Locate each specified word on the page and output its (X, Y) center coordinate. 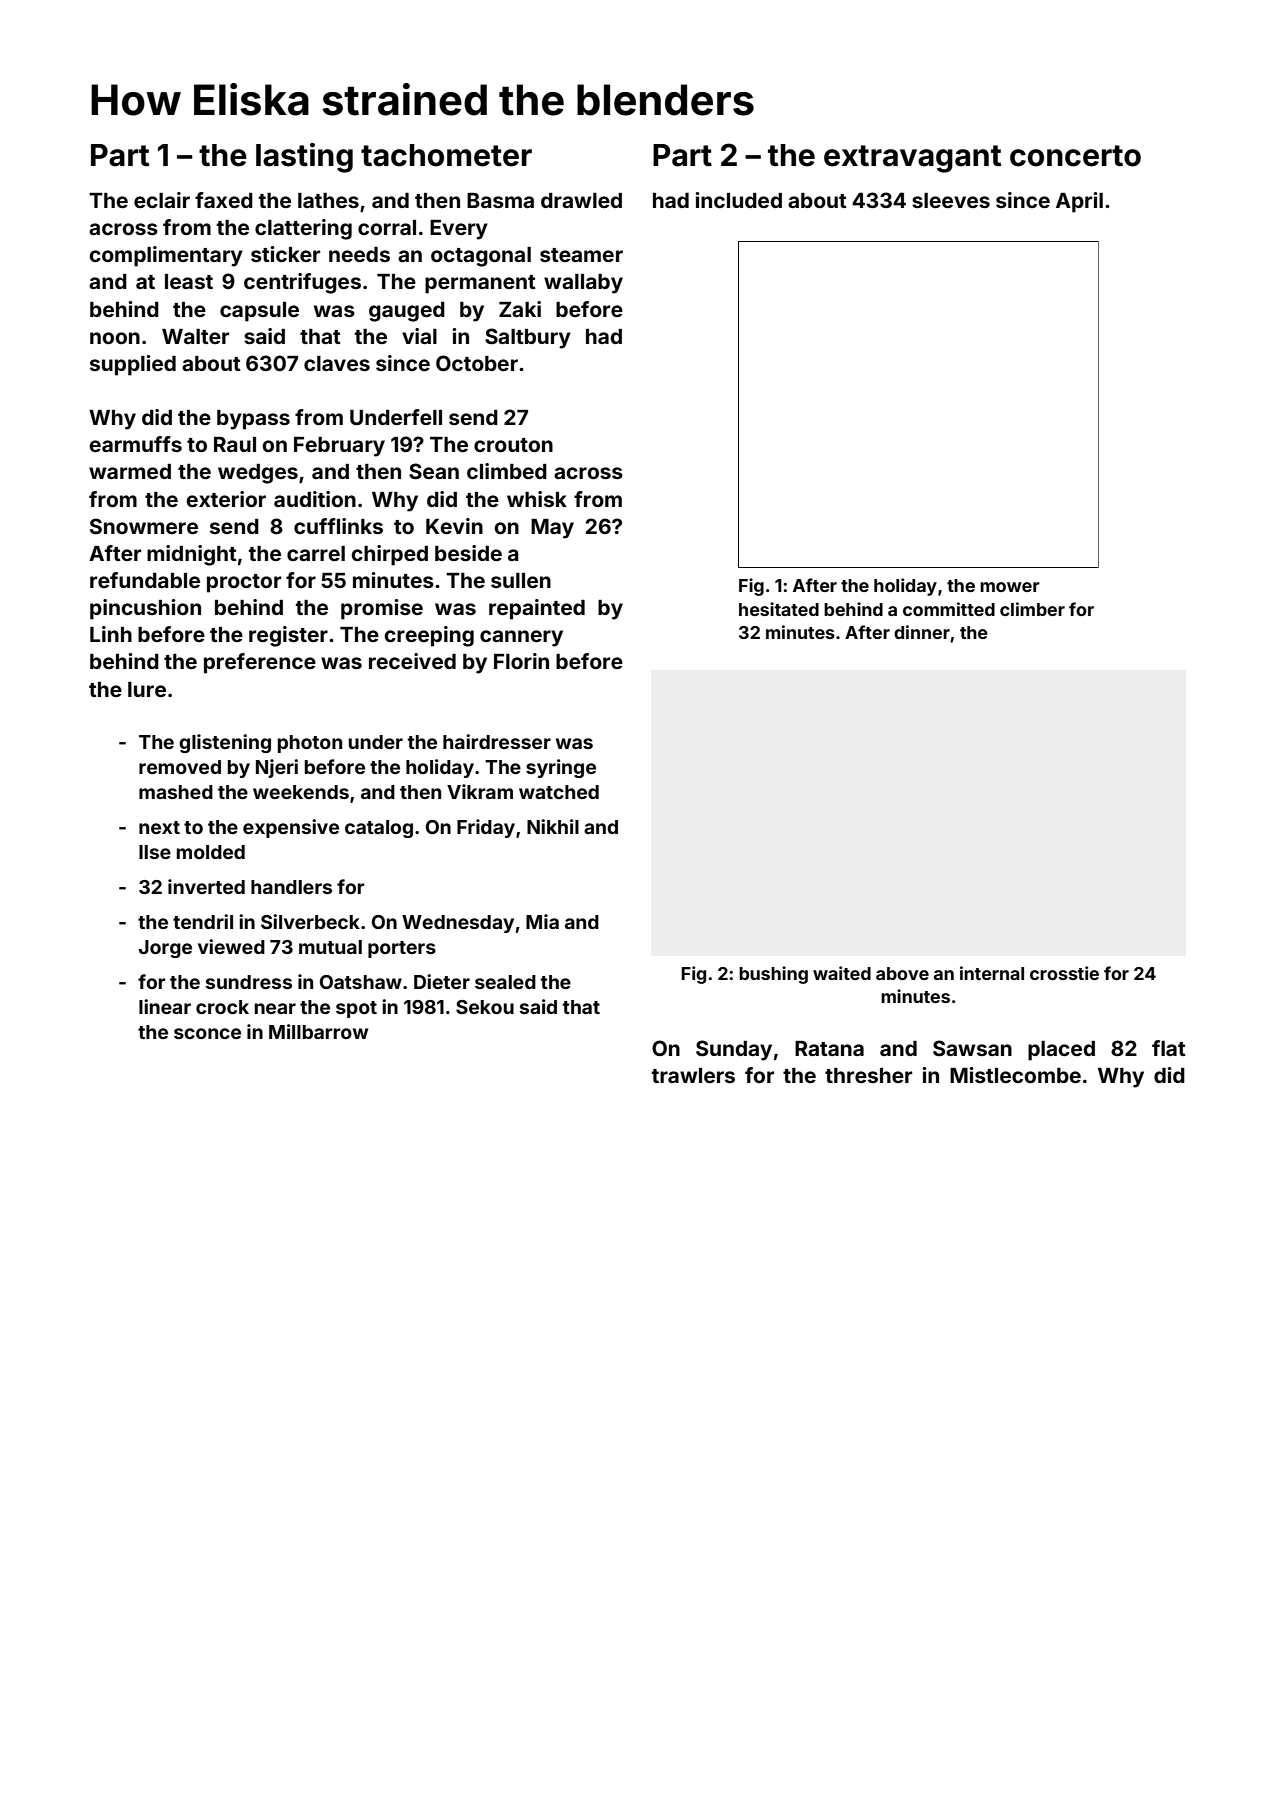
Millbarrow (318, 1031)
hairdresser (497, 741)
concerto (1075, 156)
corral (387, 227)
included (739, 200)
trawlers (693, 1075)
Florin (521, 661)
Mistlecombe (1015, 1075)
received (412, 661)
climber (1032, 609)
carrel (316, 553)
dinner (922, 632)
